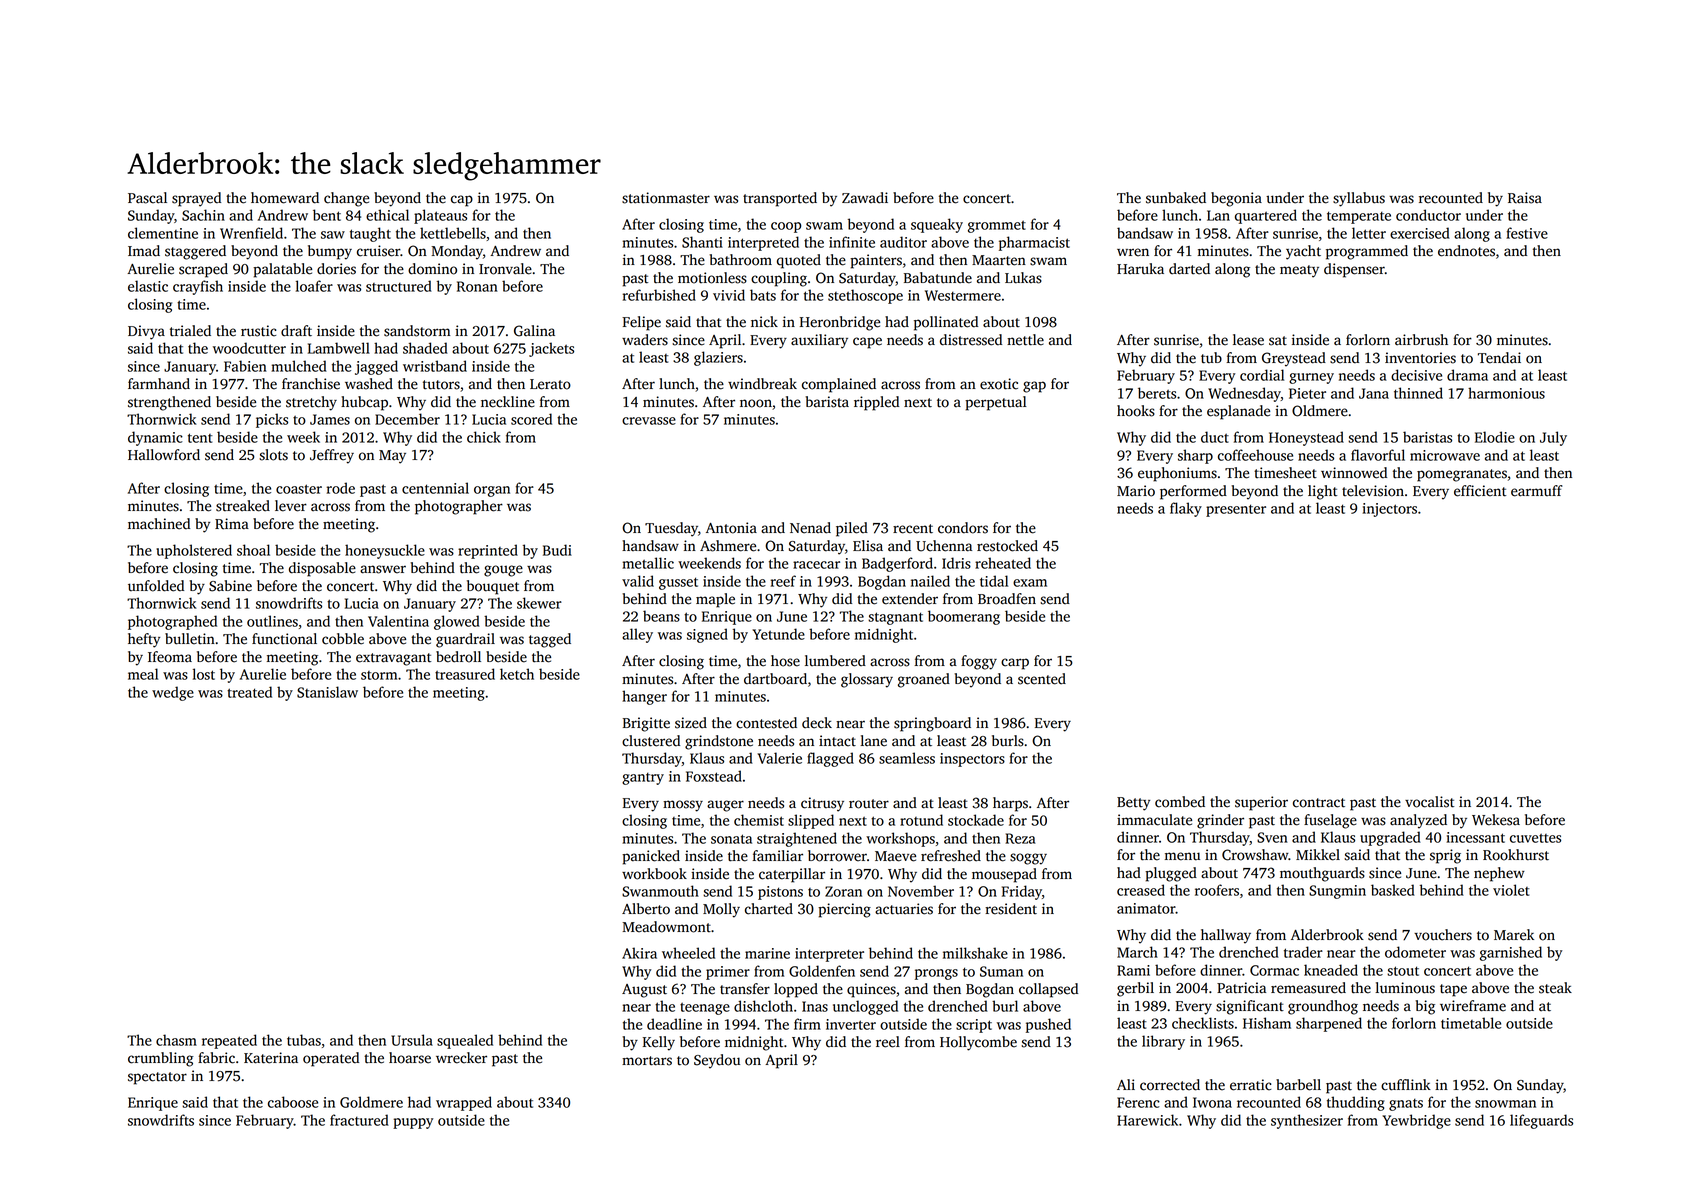 This document has width=1702, height=1203. I want to click on carp, so click(1015, 664).
